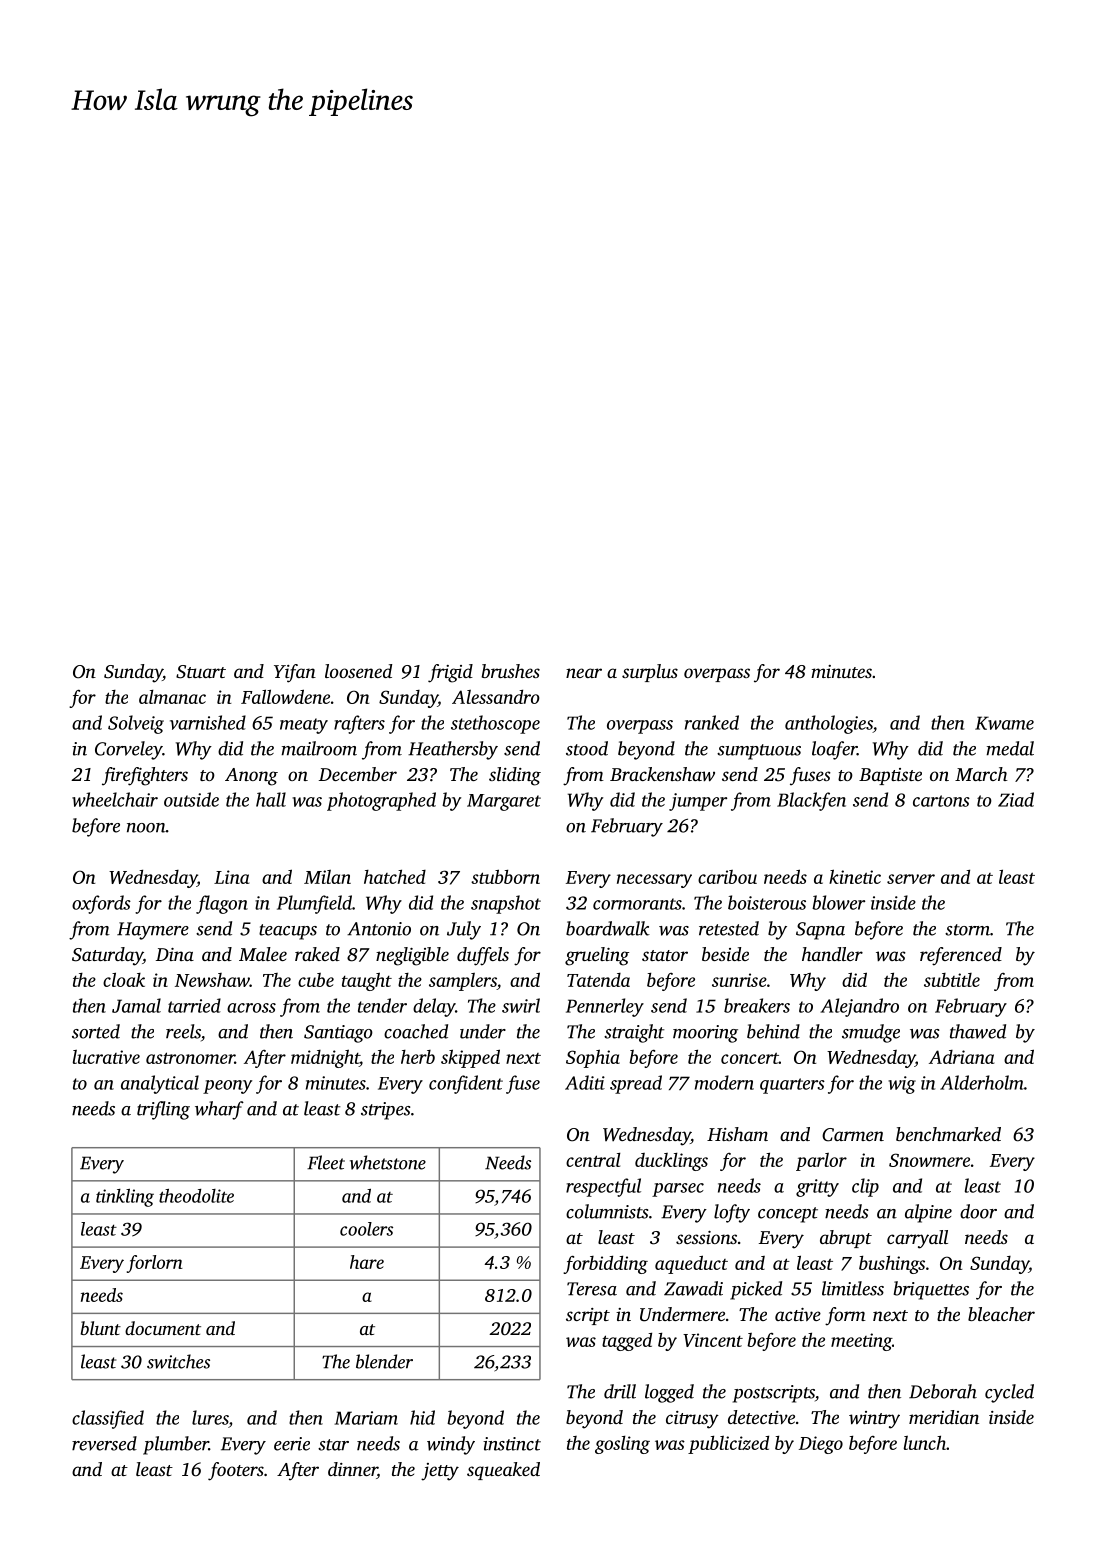  I want to click on loosened, so click(358, 671).
